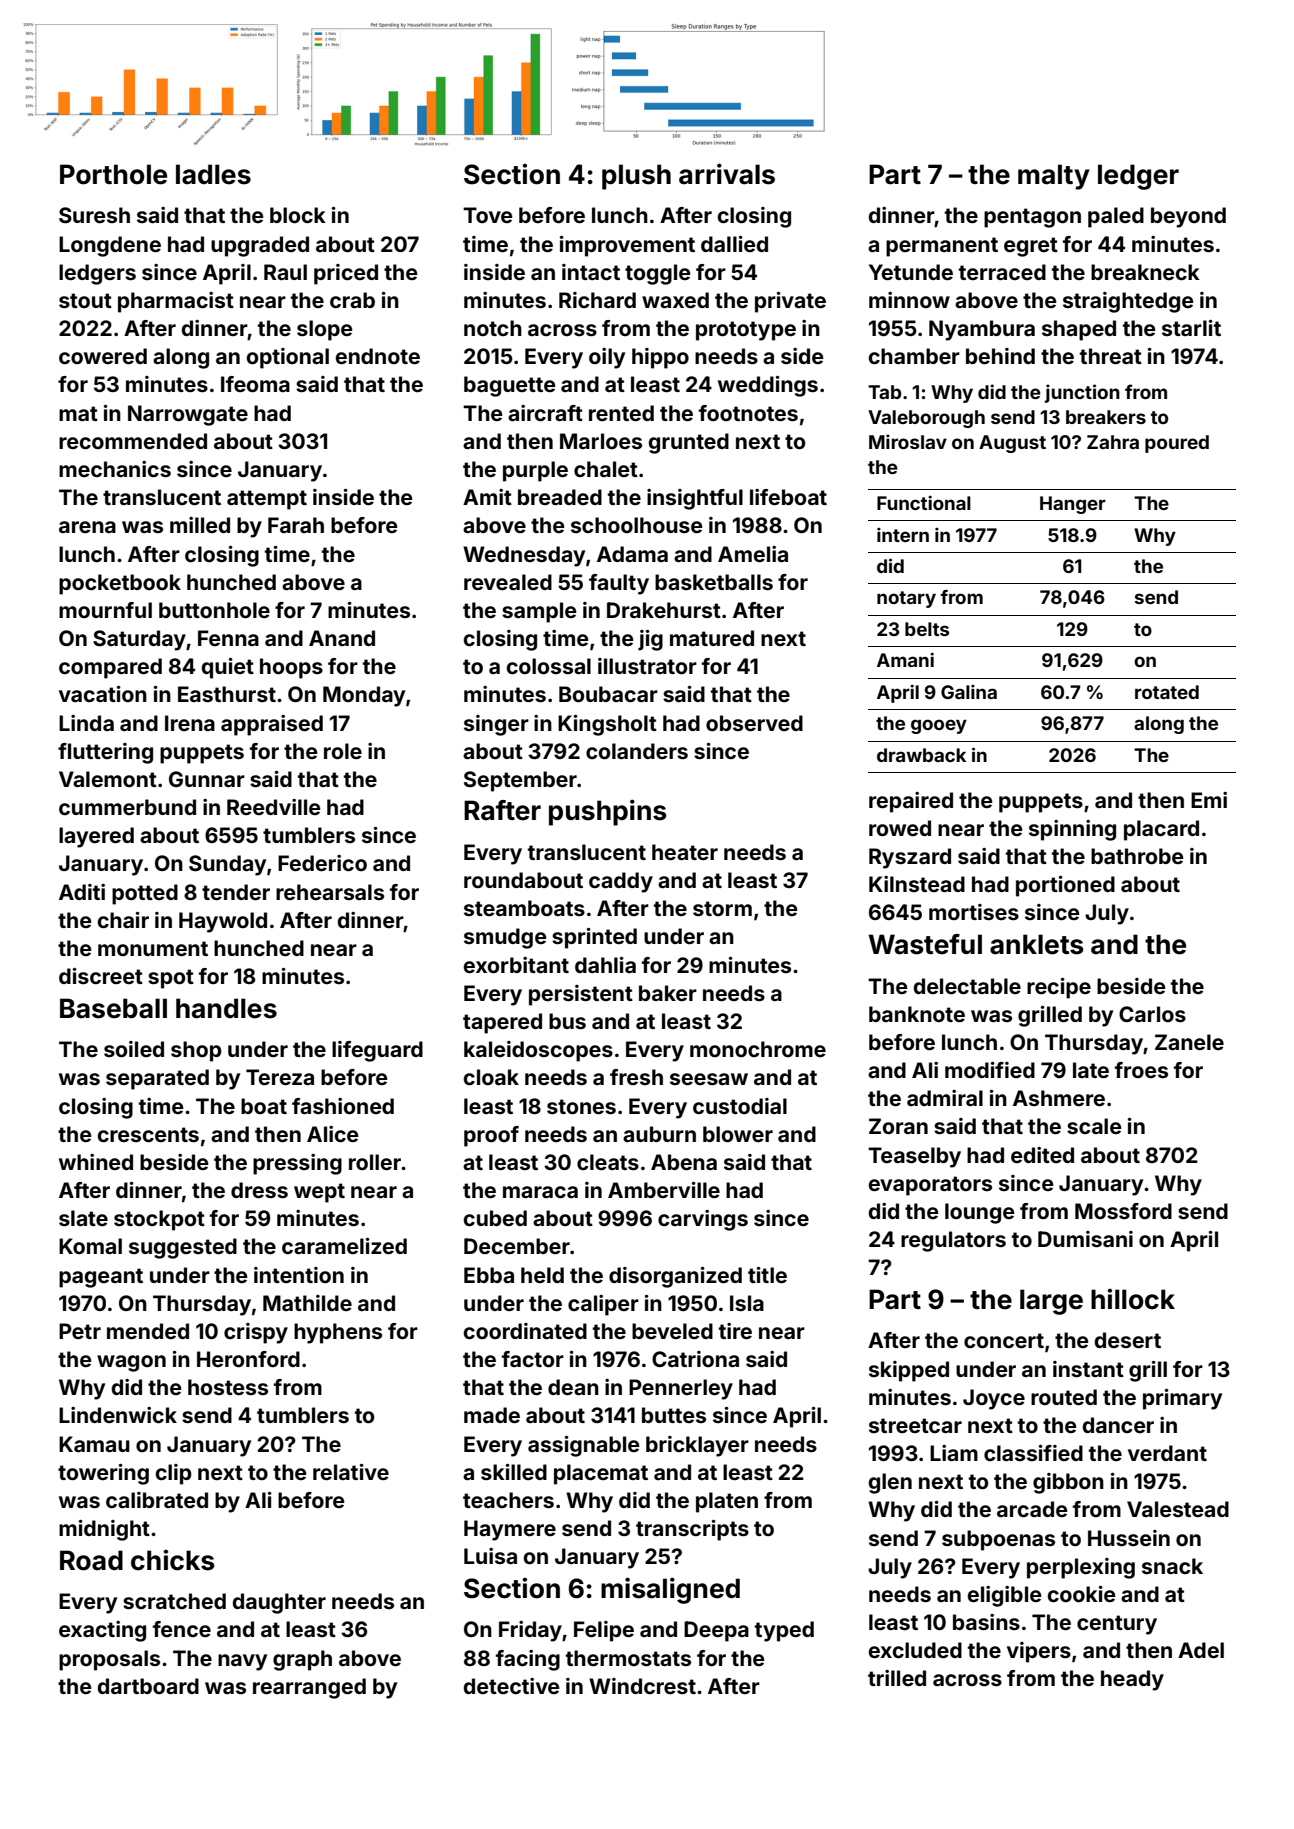 This image has height=1829, width=1294. I want to click on toggle, so click(658, 274).
